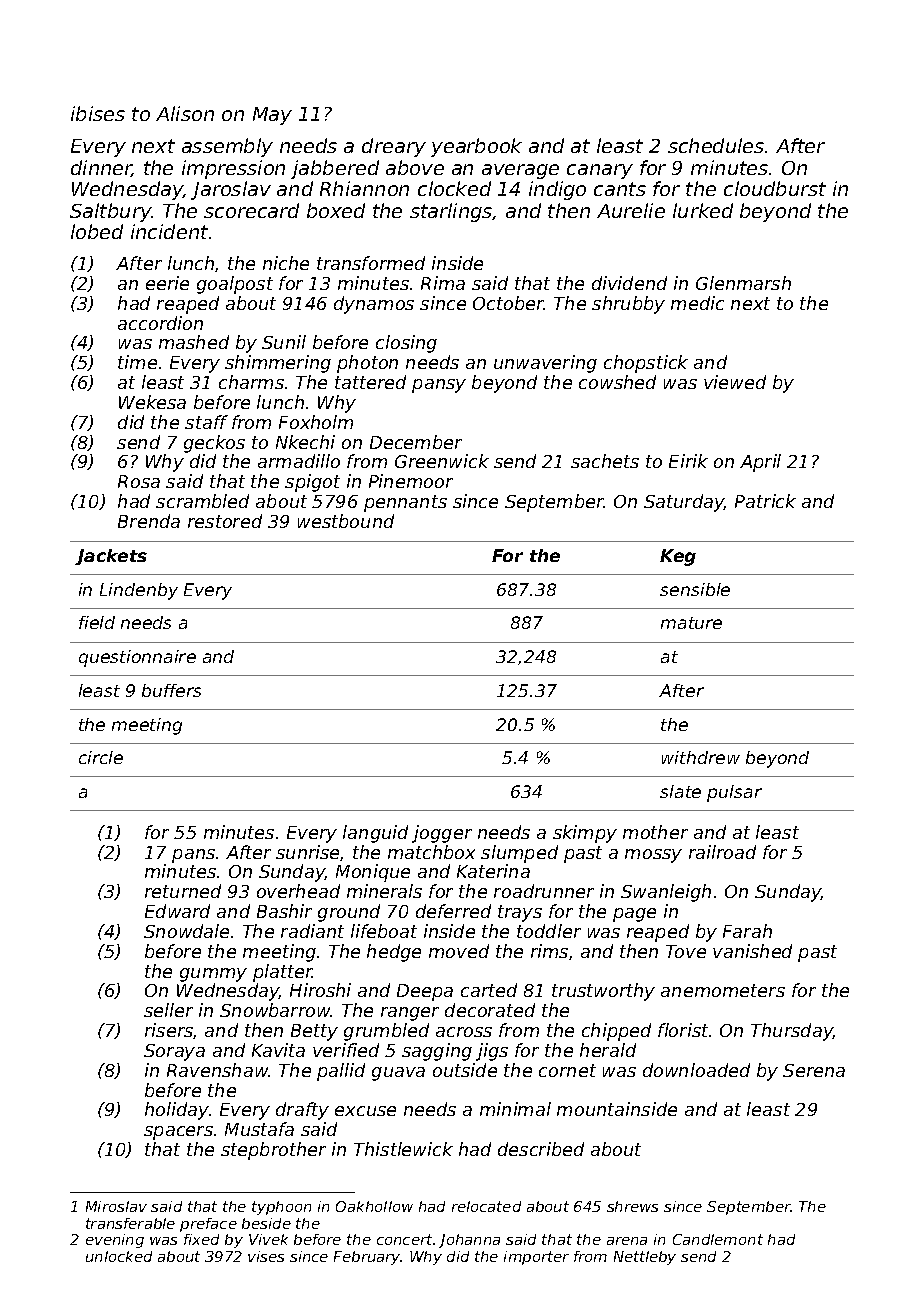 This screenshot has width=924, height=1308. I want to click on returned, so click(183, 891).
